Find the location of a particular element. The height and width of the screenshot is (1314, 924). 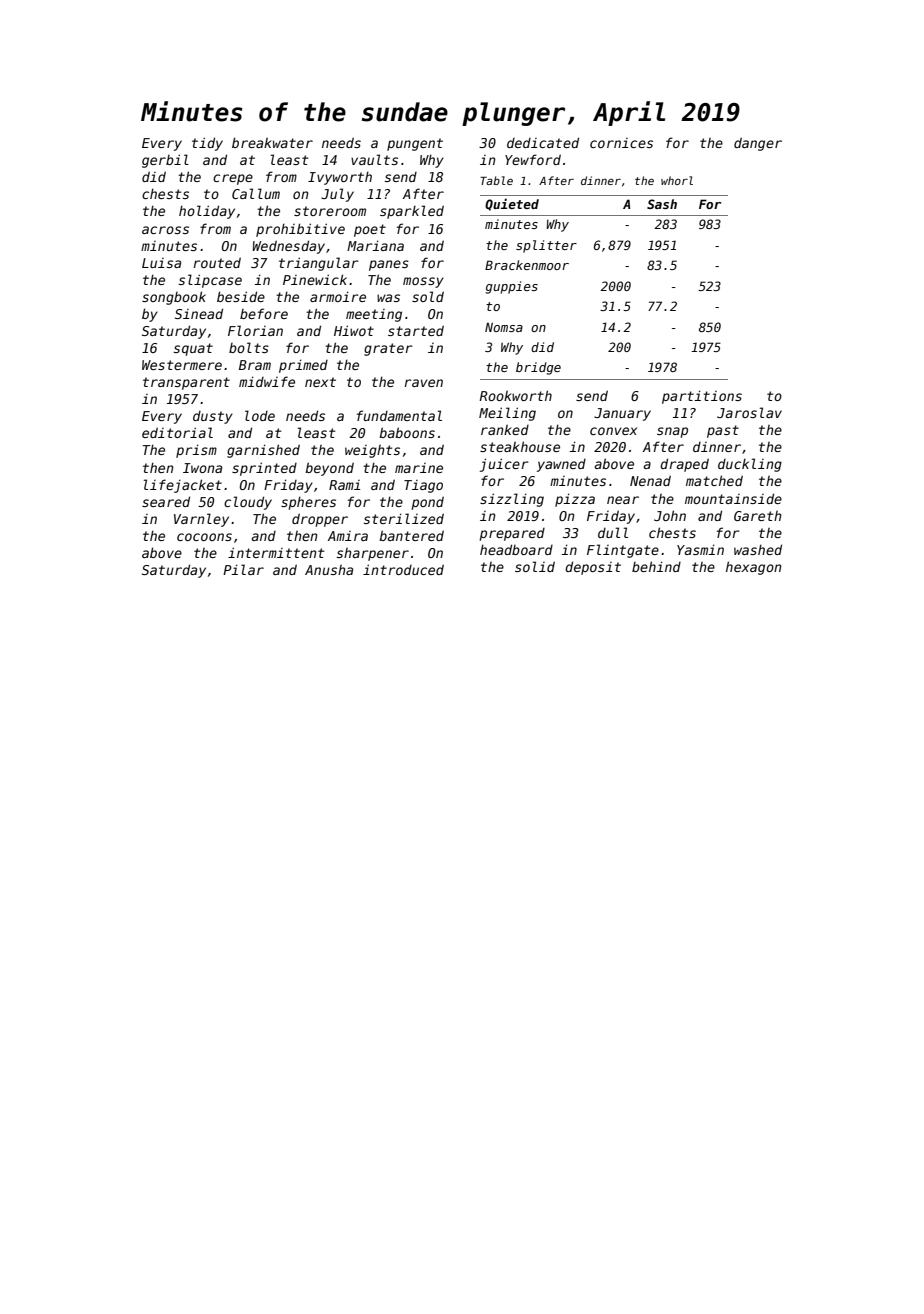

introduced is located at coordinates (403, 569).
